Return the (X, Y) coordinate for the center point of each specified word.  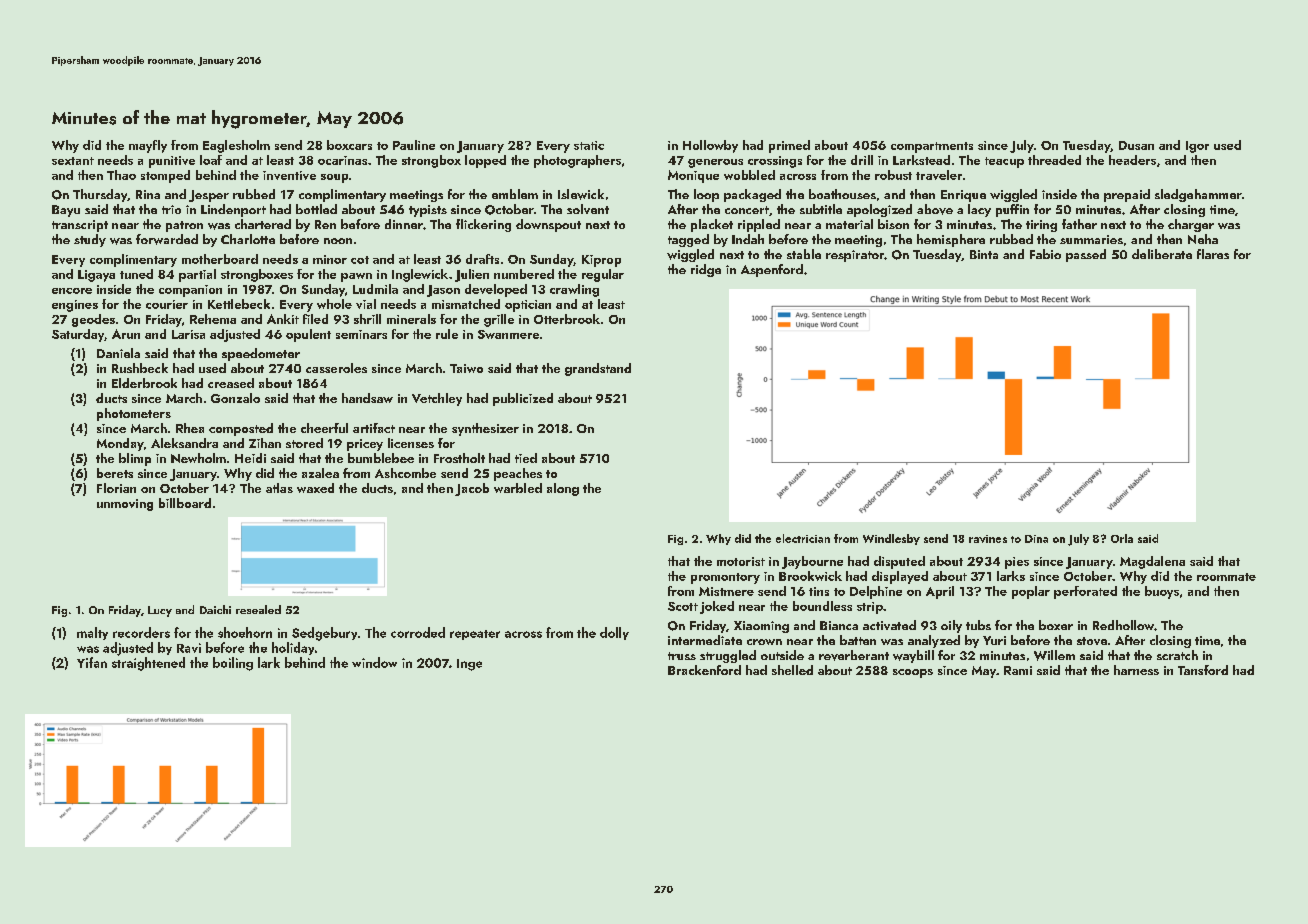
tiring (1041, 226)
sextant (73, 161)
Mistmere (726, 591)
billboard (185, 503)
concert (747, 210)
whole (334, 304)
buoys (1162, 592)
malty (92, 633)
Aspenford (772, 270)
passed (1086, 255)
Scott (683, 606)
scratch (1177, 655)
